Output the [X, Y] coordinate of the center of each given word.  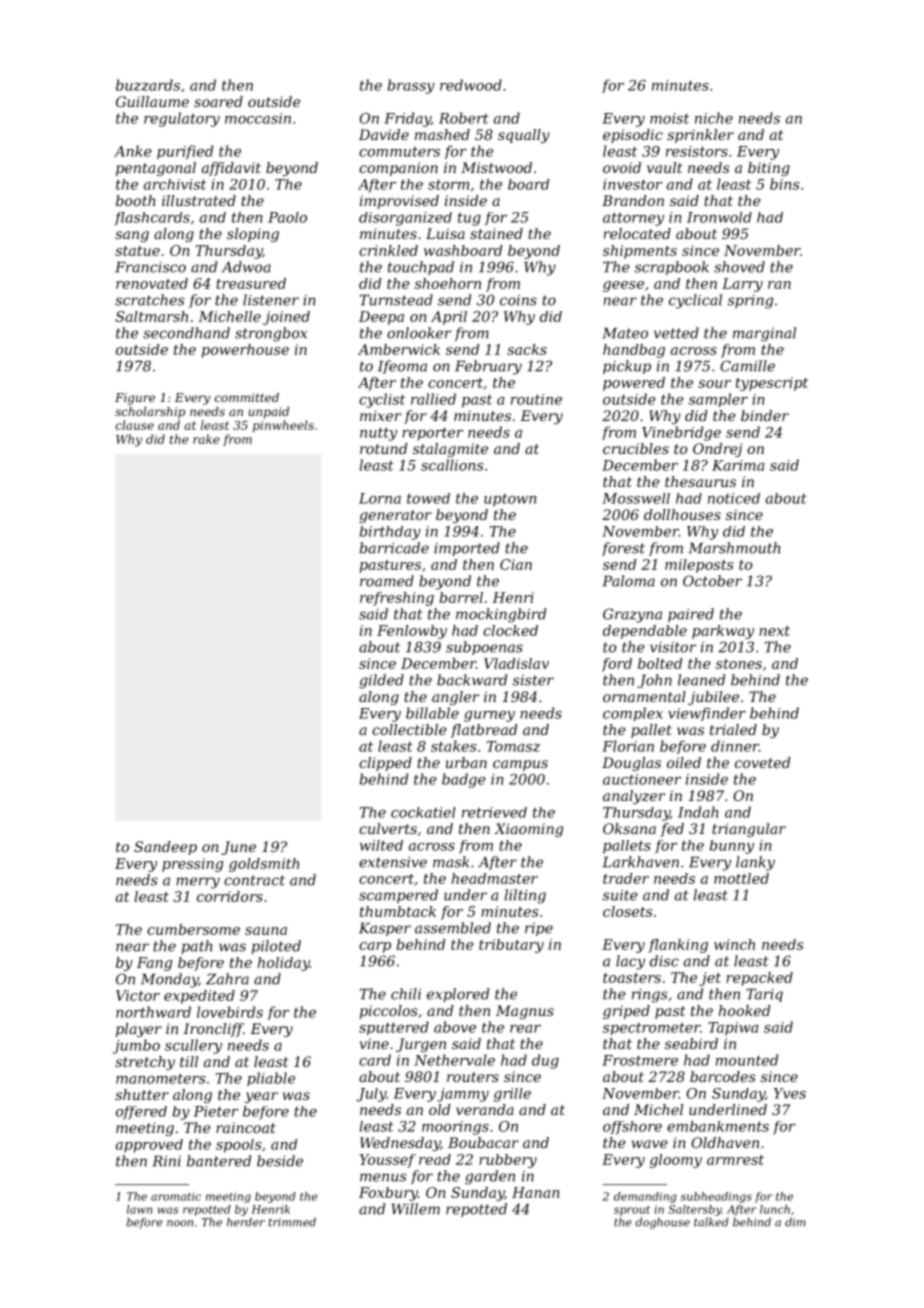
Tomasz [513, 746]
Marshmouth [734, 548]
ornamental [644, 696]
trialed [733, 729]
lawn [139, 1209]
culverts [388, 828]
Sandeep [165, 848]
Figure [135, 399]
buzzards [148, 85]
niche [714, 118]
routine [536, 399]
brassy [411, 86]
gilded [381, 681]
